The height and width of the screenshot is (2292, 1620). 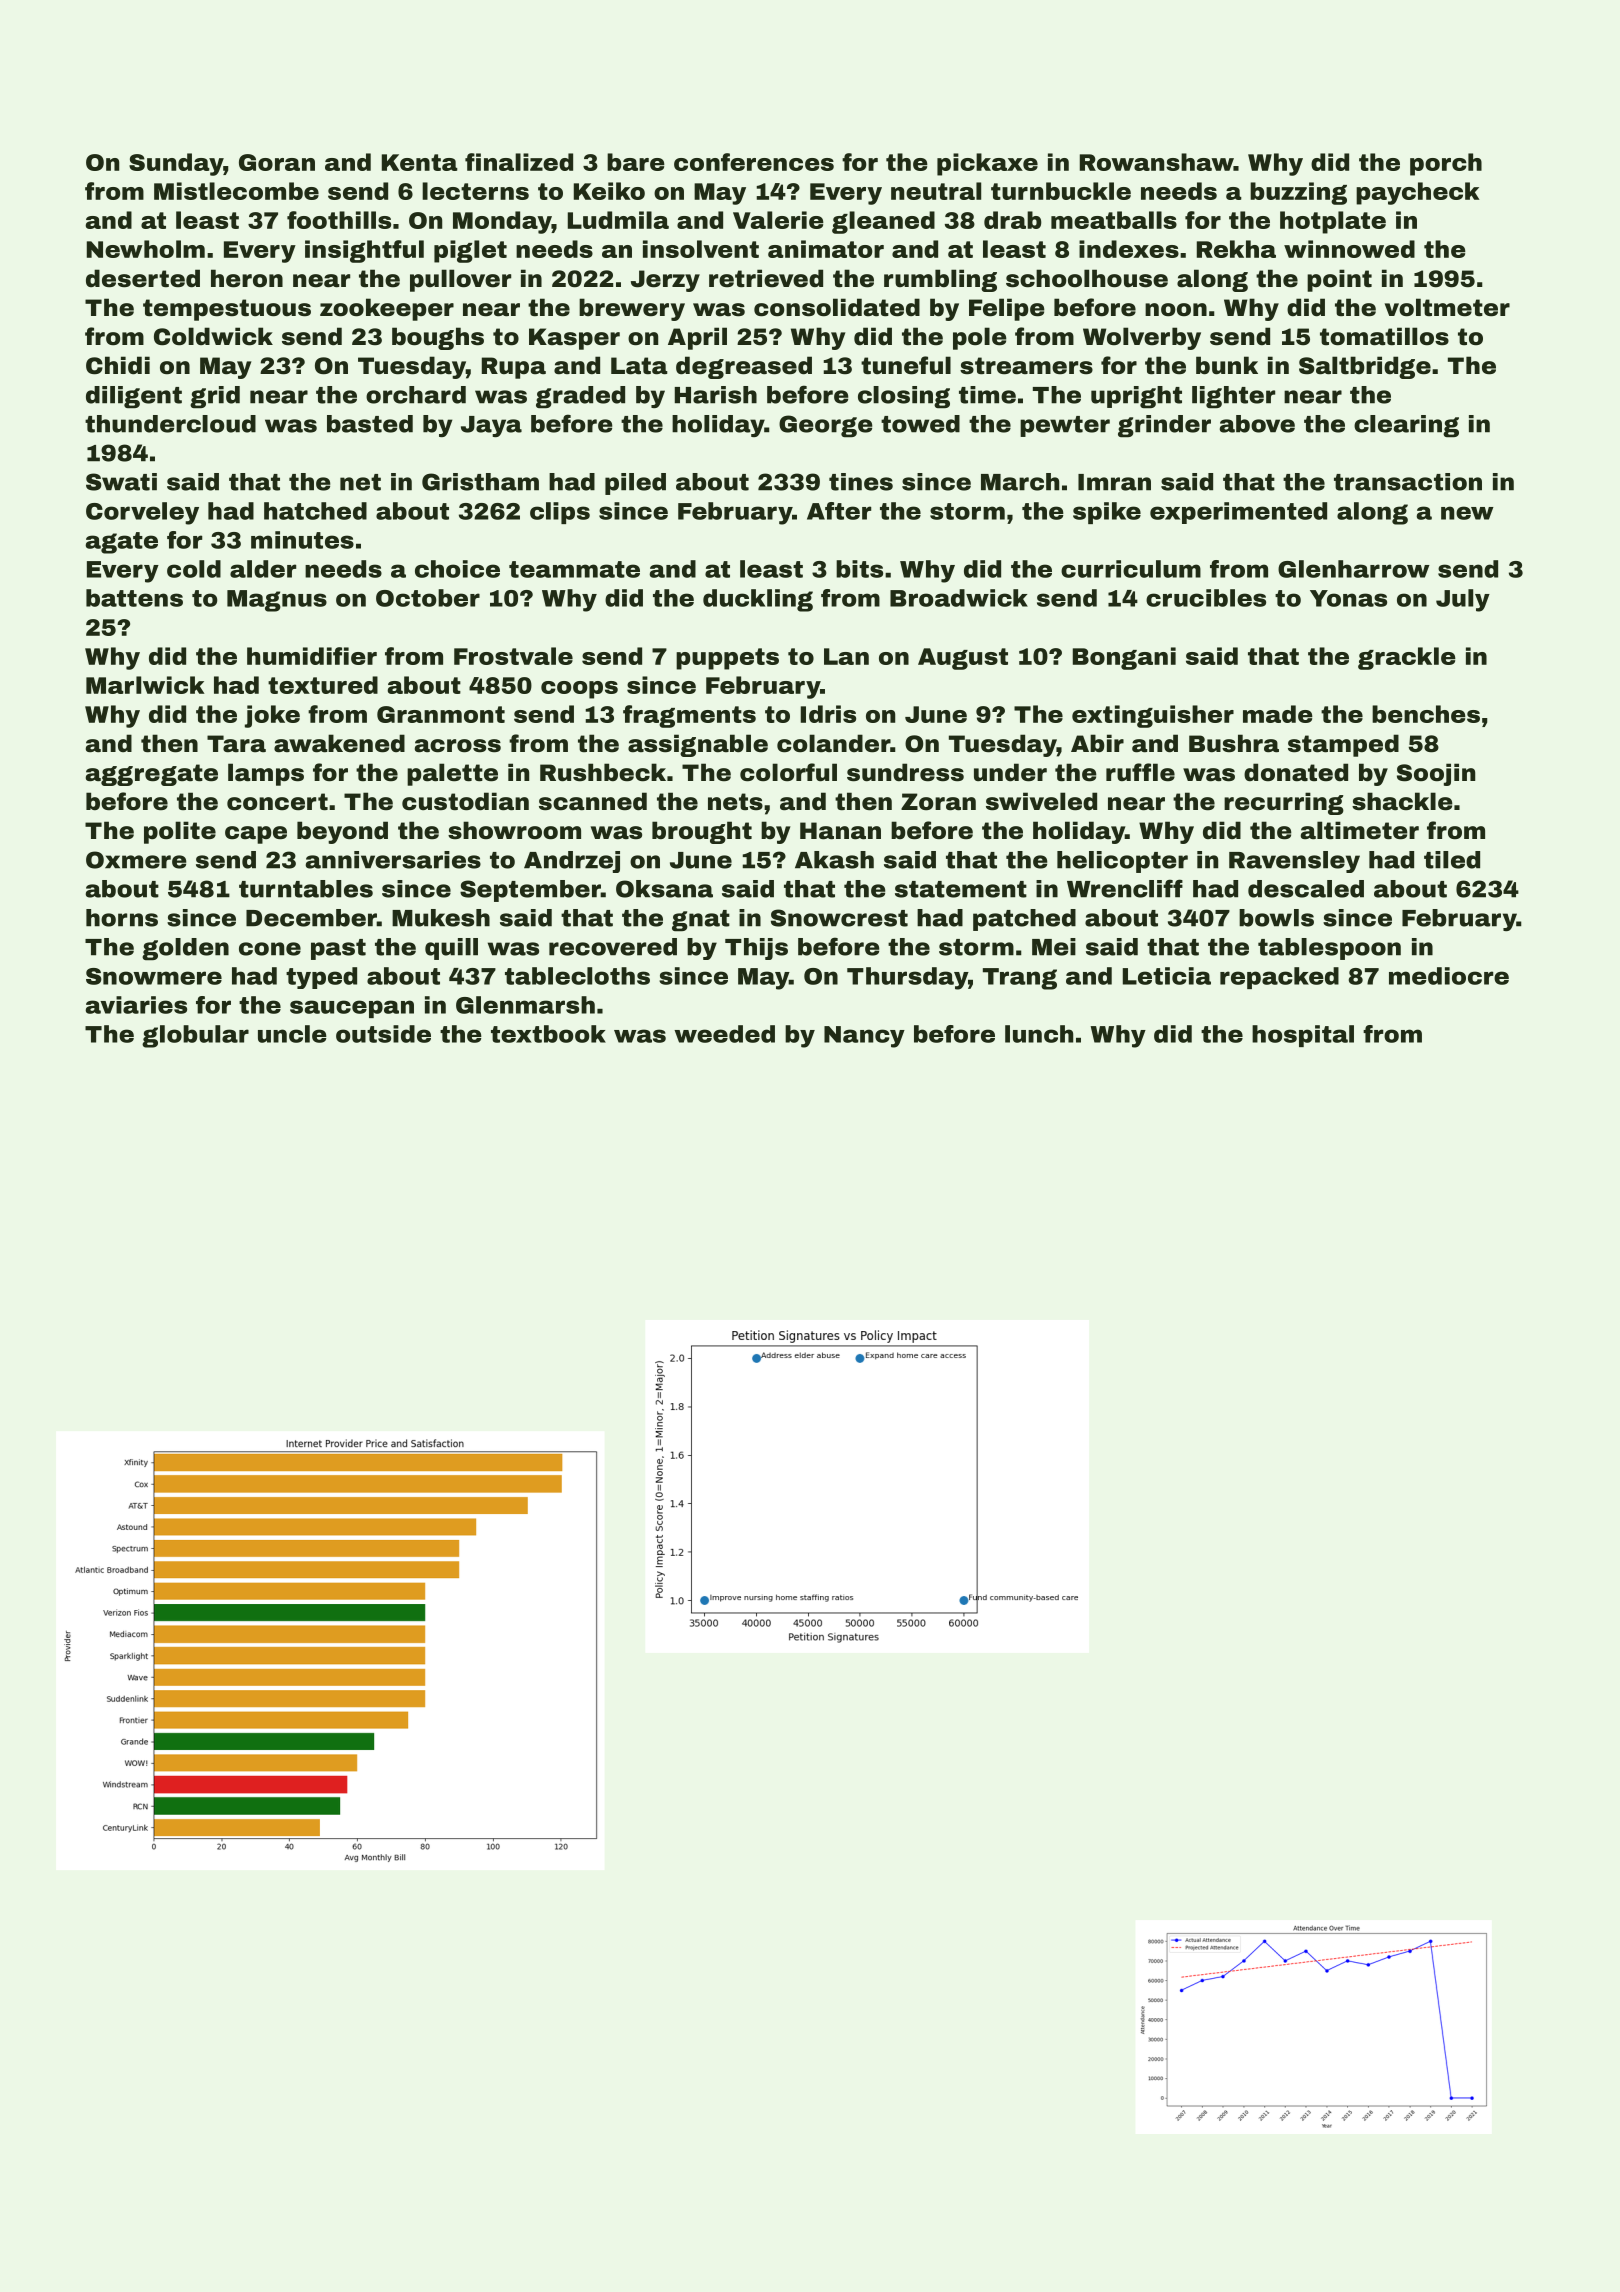 I want to click on porch, so click(x=1446, y=164).
